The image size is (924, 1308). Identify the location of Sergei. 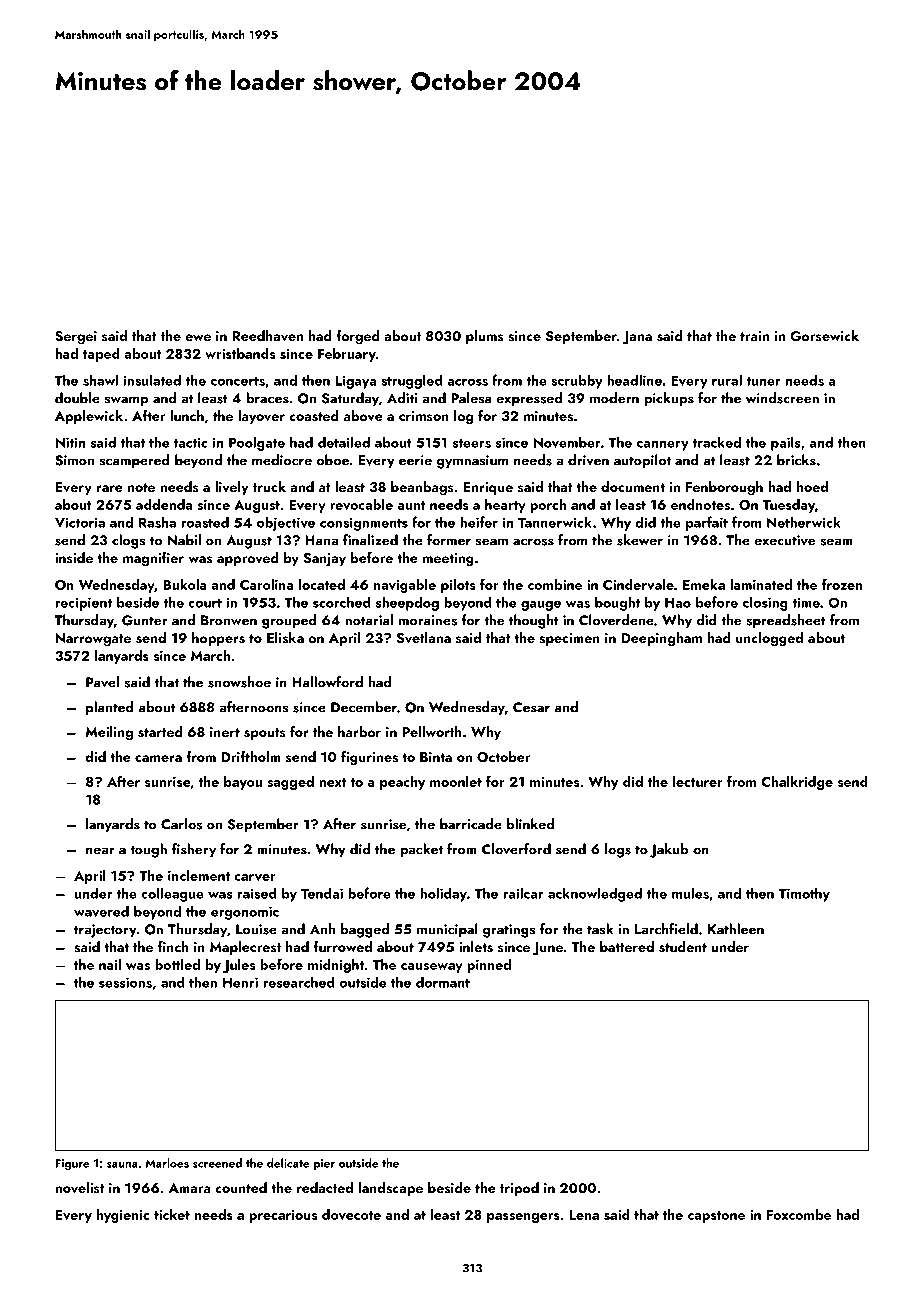
(76, 338).
